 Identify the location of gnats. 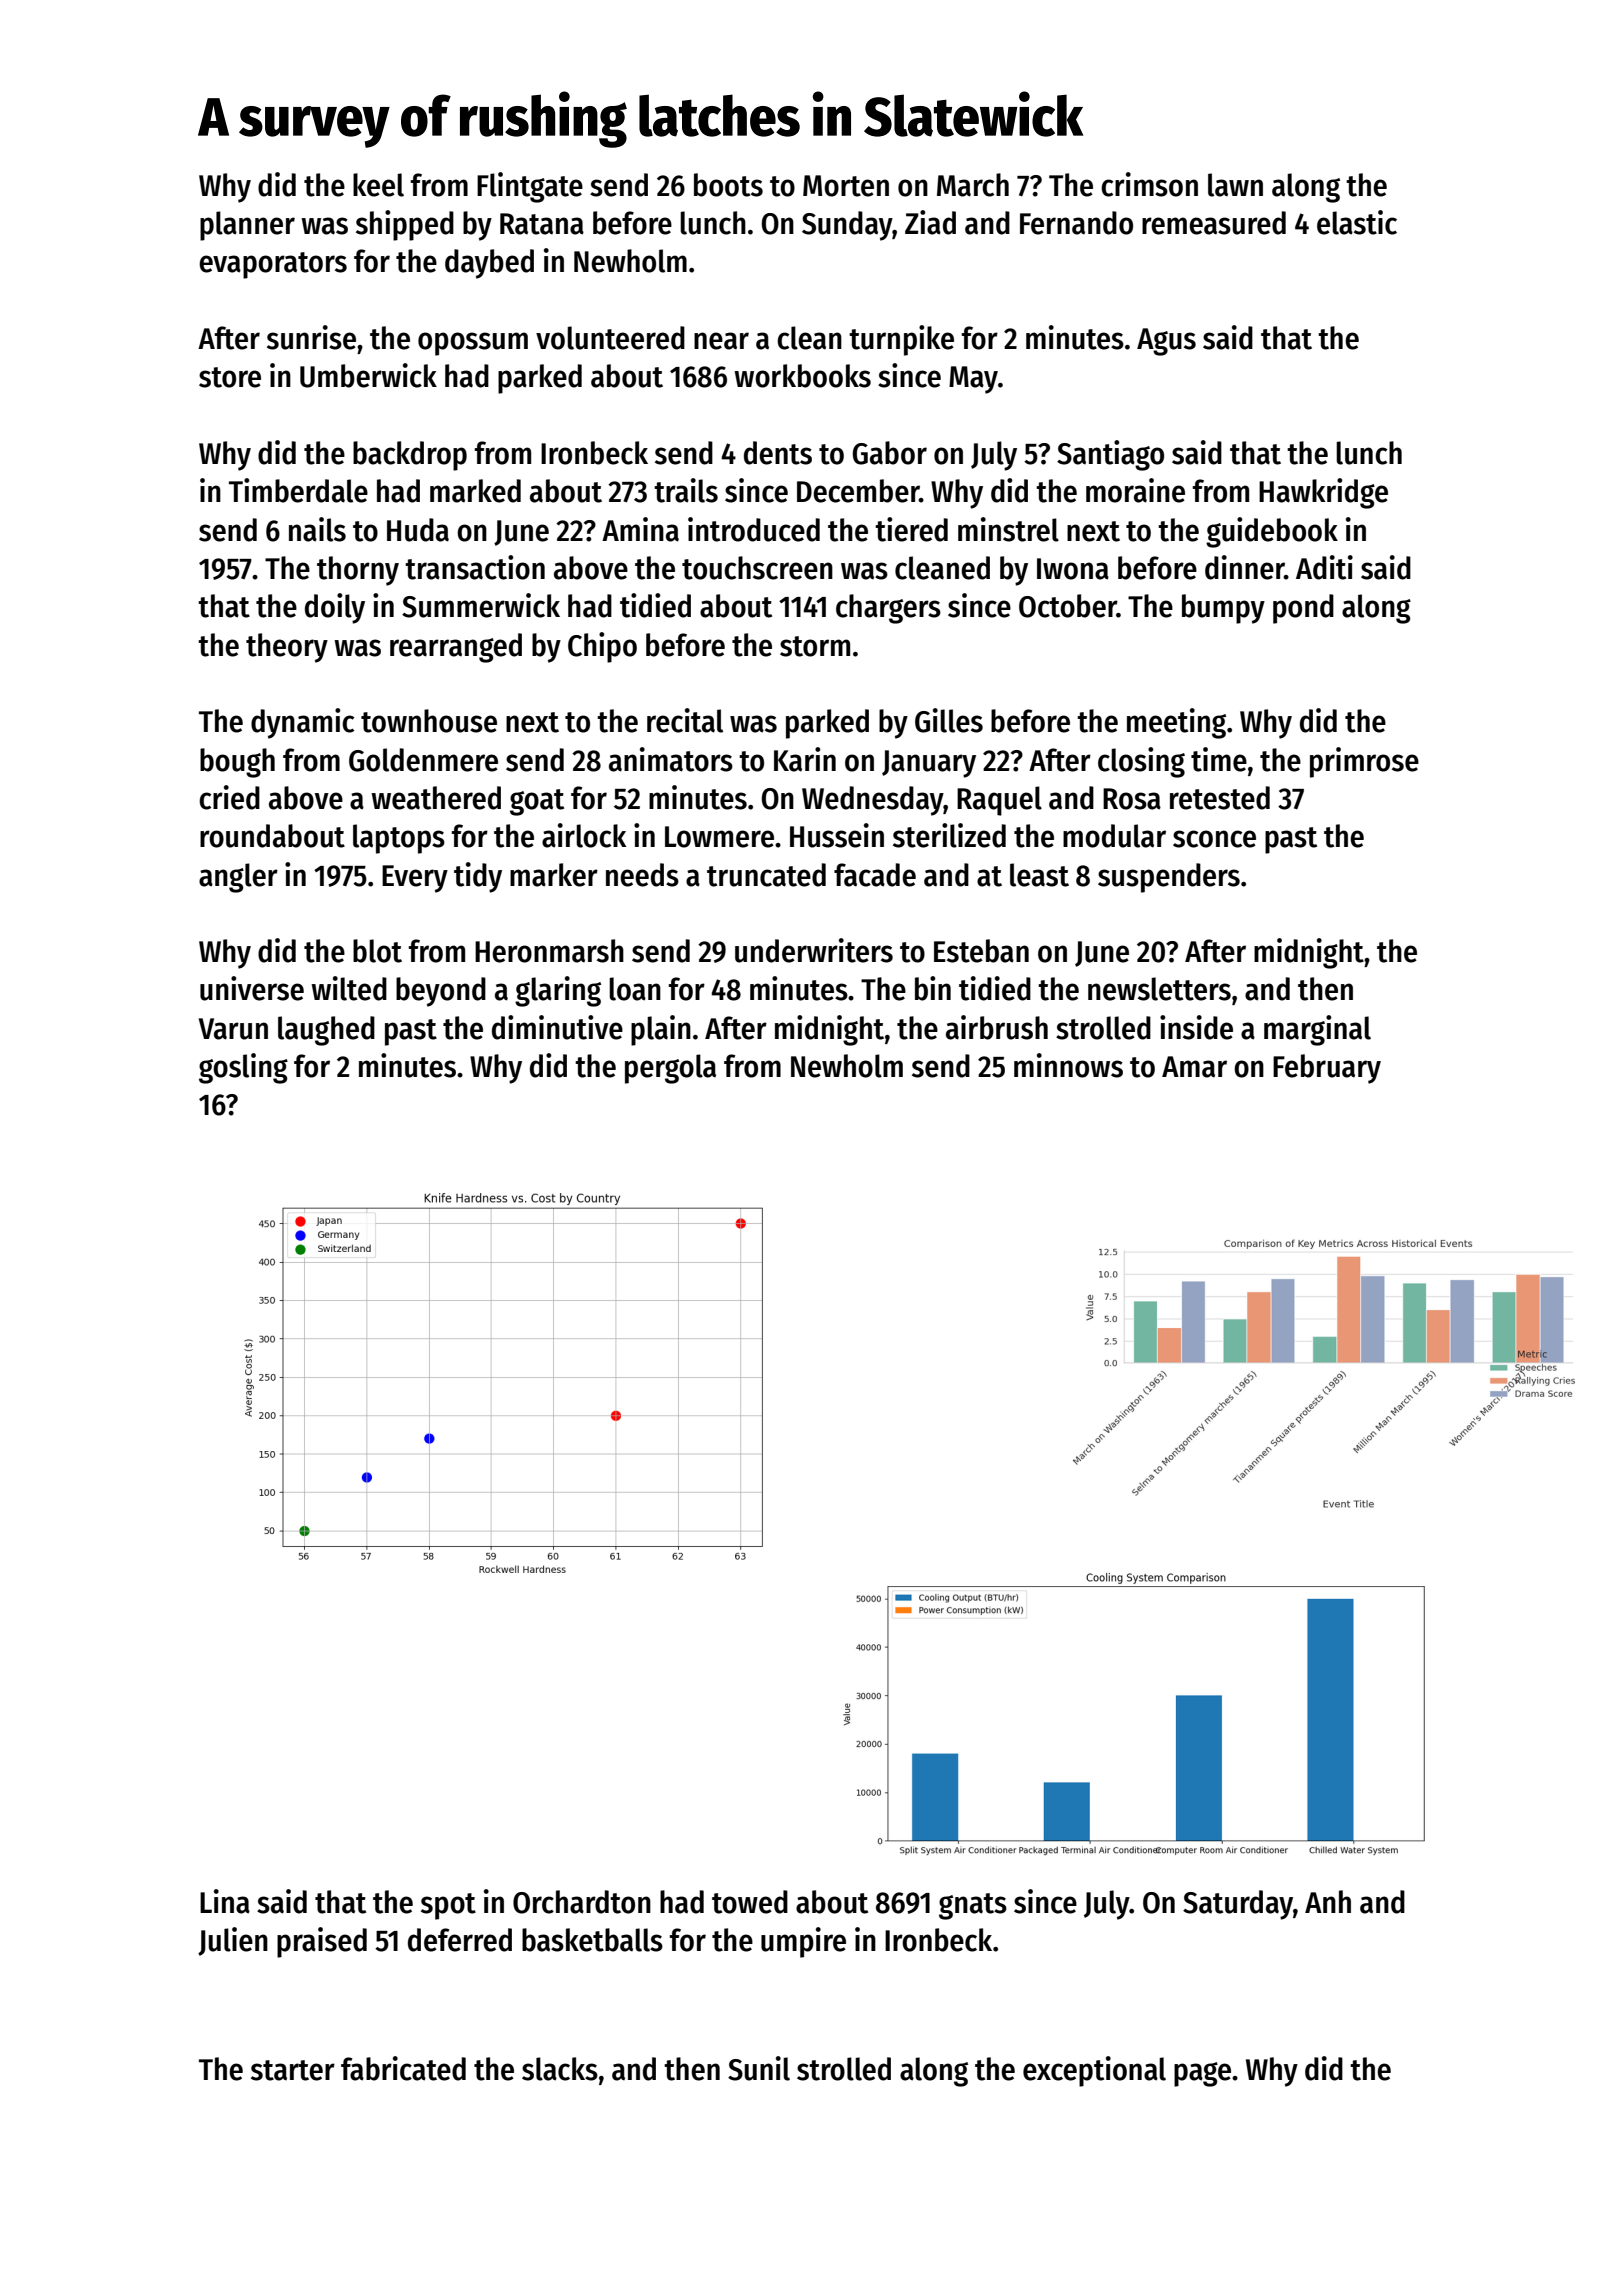
(973, 1906).
